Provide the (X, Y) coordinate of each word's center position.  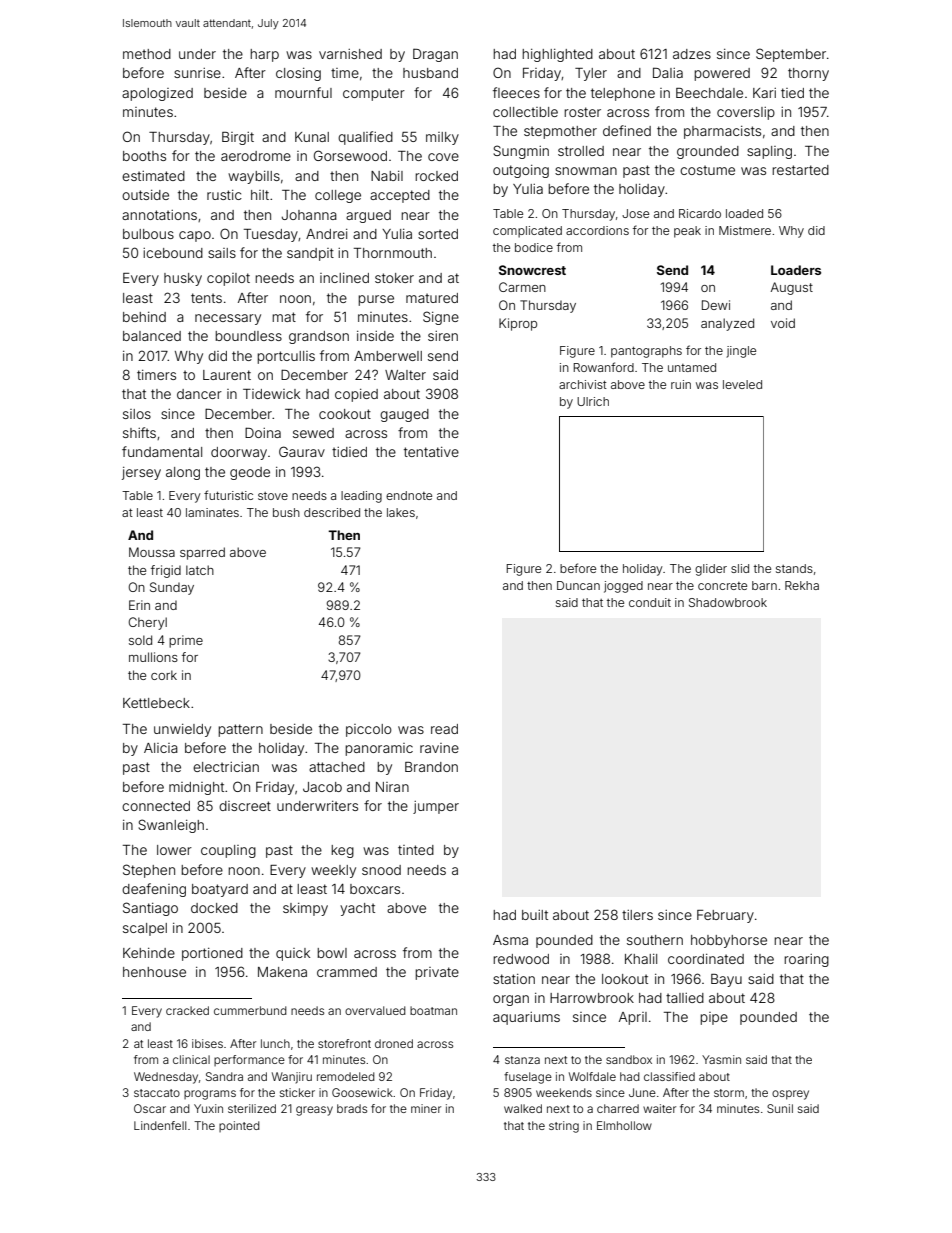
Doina (263, 432)
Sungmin (521, 152)
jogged (623, 587)
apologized (157, 94)
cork (164, 675)
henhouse (154, 972)
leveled (742, 384)
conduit (650, 602)
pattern (240, 730)
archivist (583, 384)
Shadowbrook (728, 602)
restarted (800, 170)
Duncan (578, 585)
